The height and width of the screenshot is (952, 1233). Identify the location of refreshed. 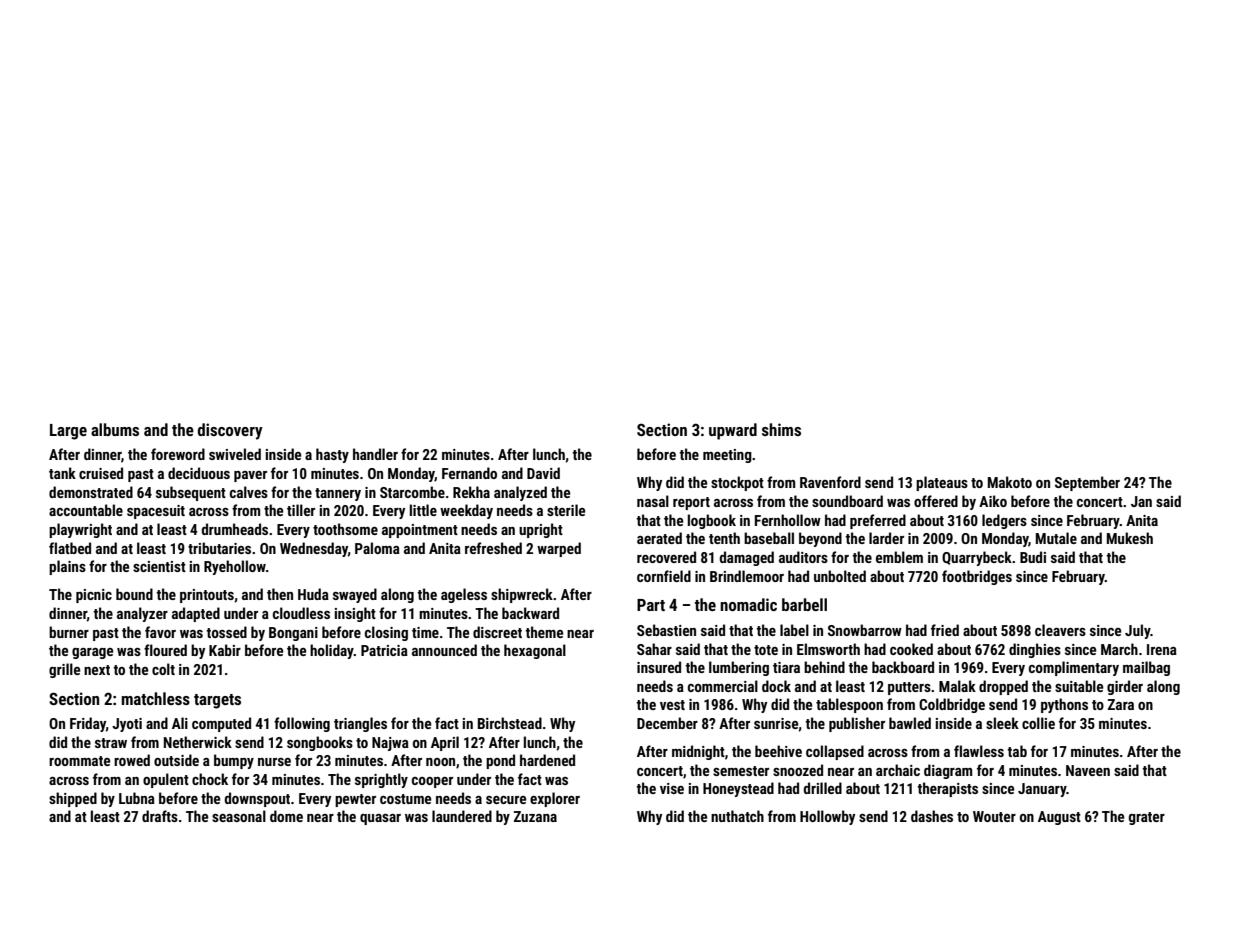
(493, 548).
